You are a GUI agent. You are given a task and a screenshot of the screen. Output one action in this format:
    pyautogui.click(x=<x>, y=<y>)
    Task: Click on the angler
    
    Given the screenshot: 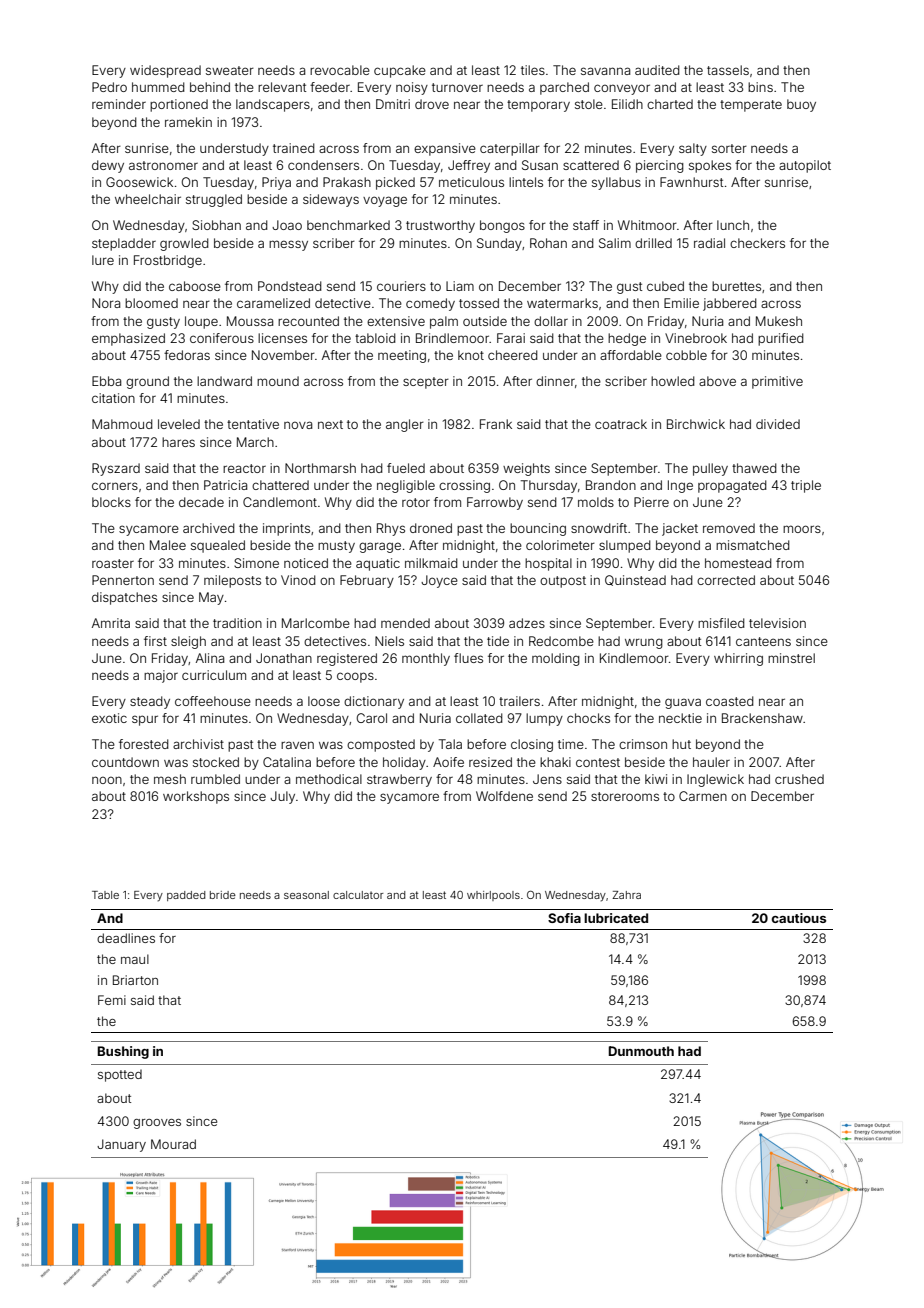 What is the action you would take?
    pyautogui.click(x=405, y=425)
